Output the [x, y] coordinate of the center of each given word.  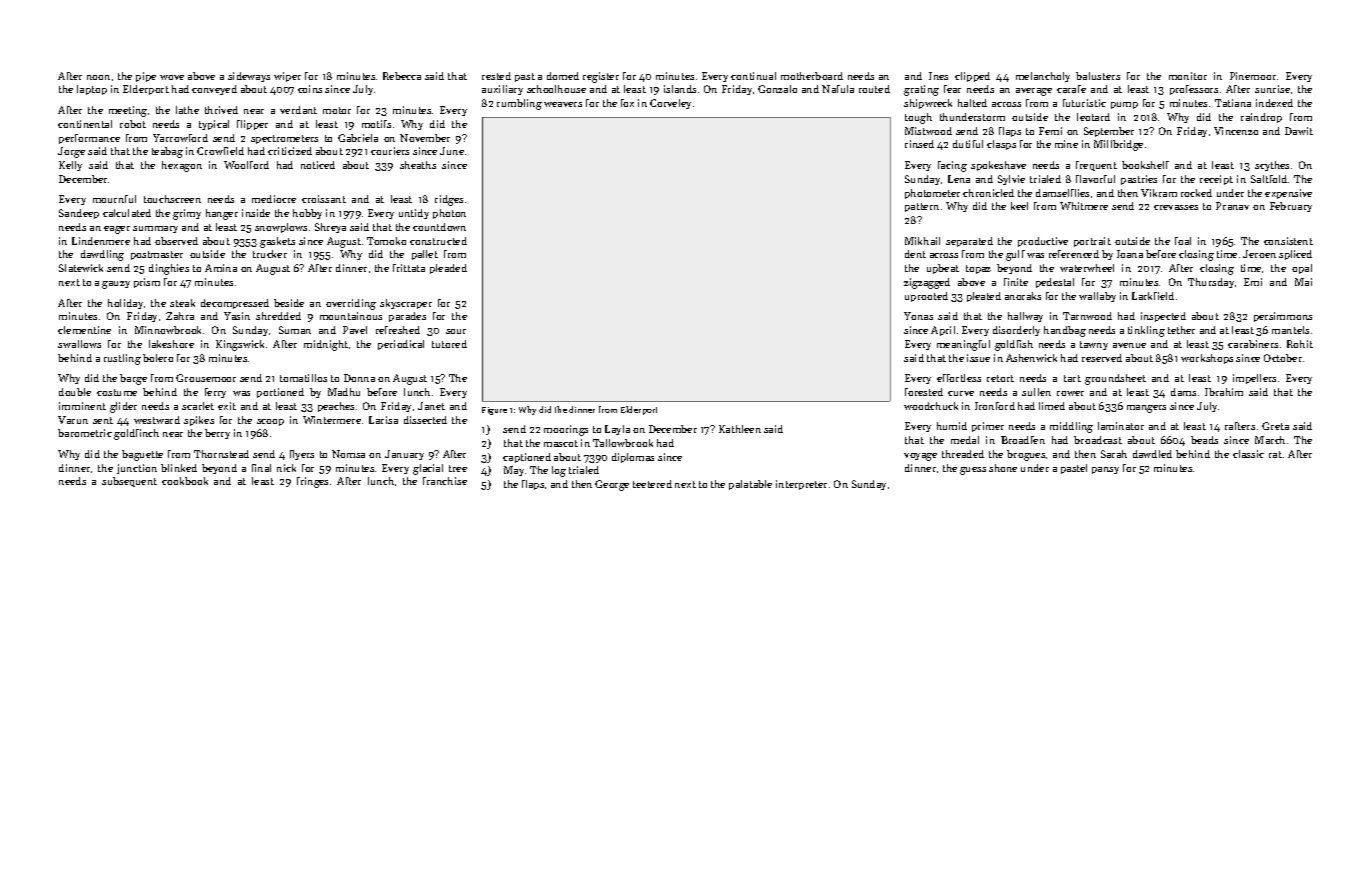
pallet [425, 255]
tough [918, 118]
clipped [972, 77]
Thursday [1211, 283]
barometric [85, 433]
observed [176, 241]
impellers [1254, 379]
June [452, 151]
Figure [494, 411]
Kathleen [740, 429]
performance [89, 139]
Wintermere [332, 420]
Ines [938, 76]
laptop [92, 90]
